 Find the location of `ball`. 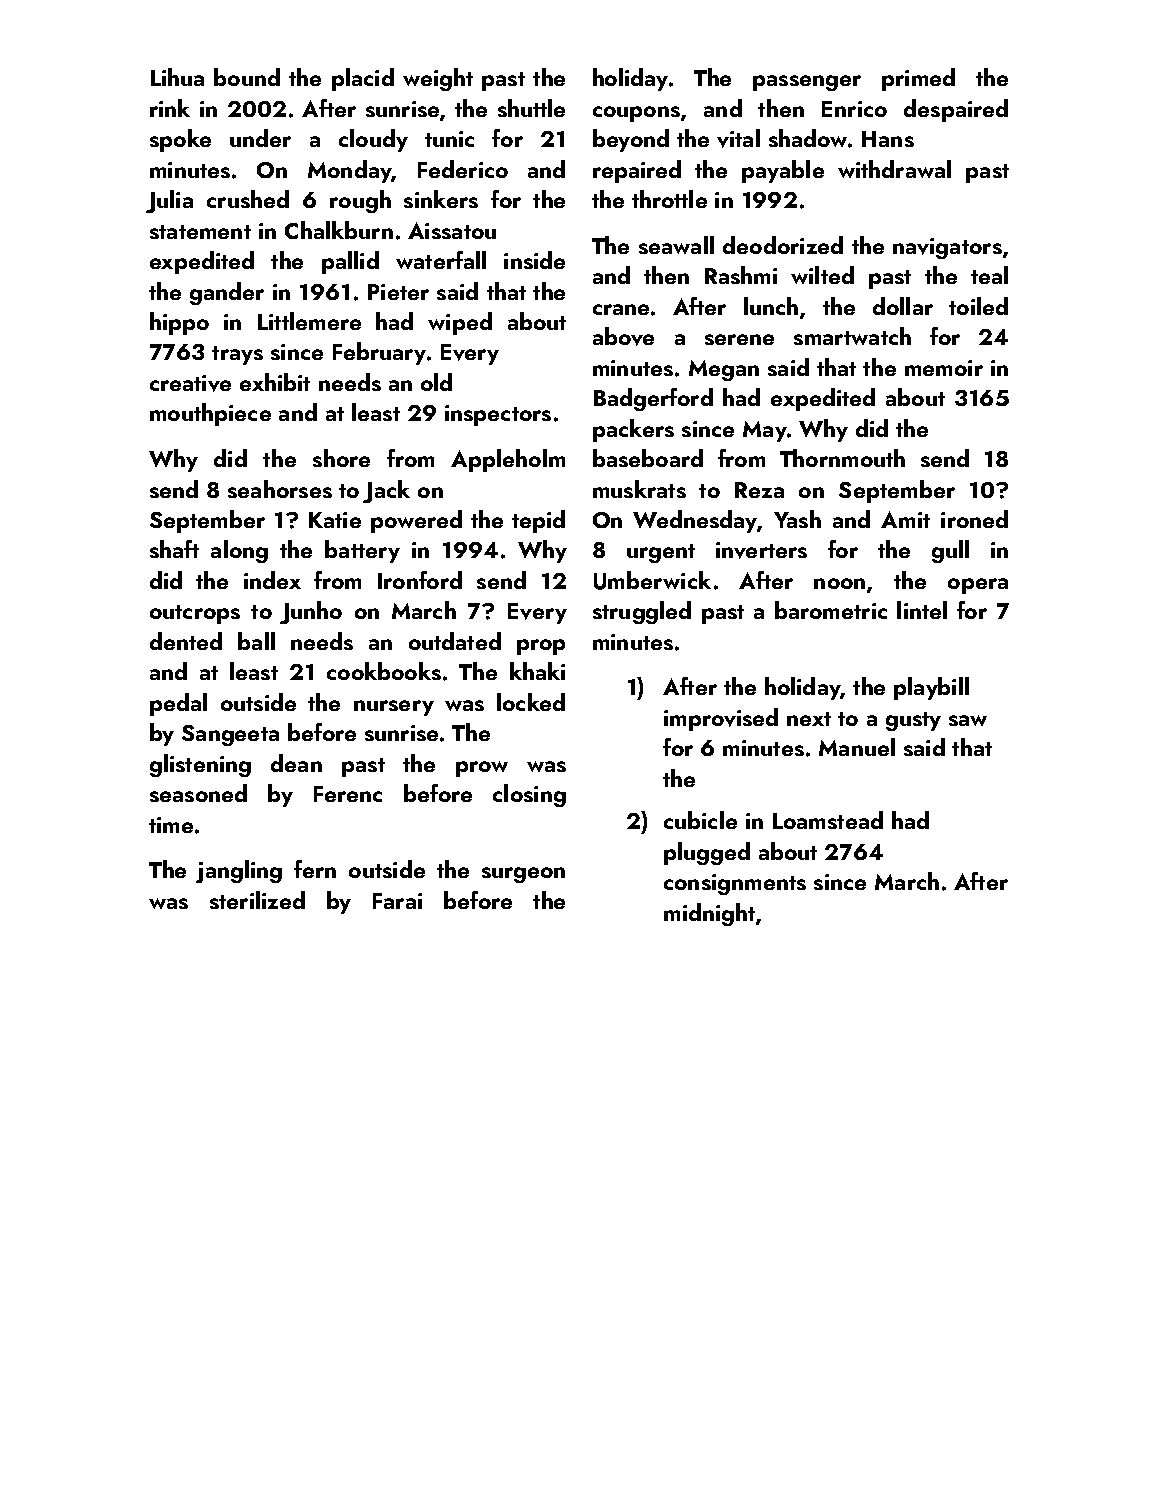

ball is located at coordinates (256, 641).
